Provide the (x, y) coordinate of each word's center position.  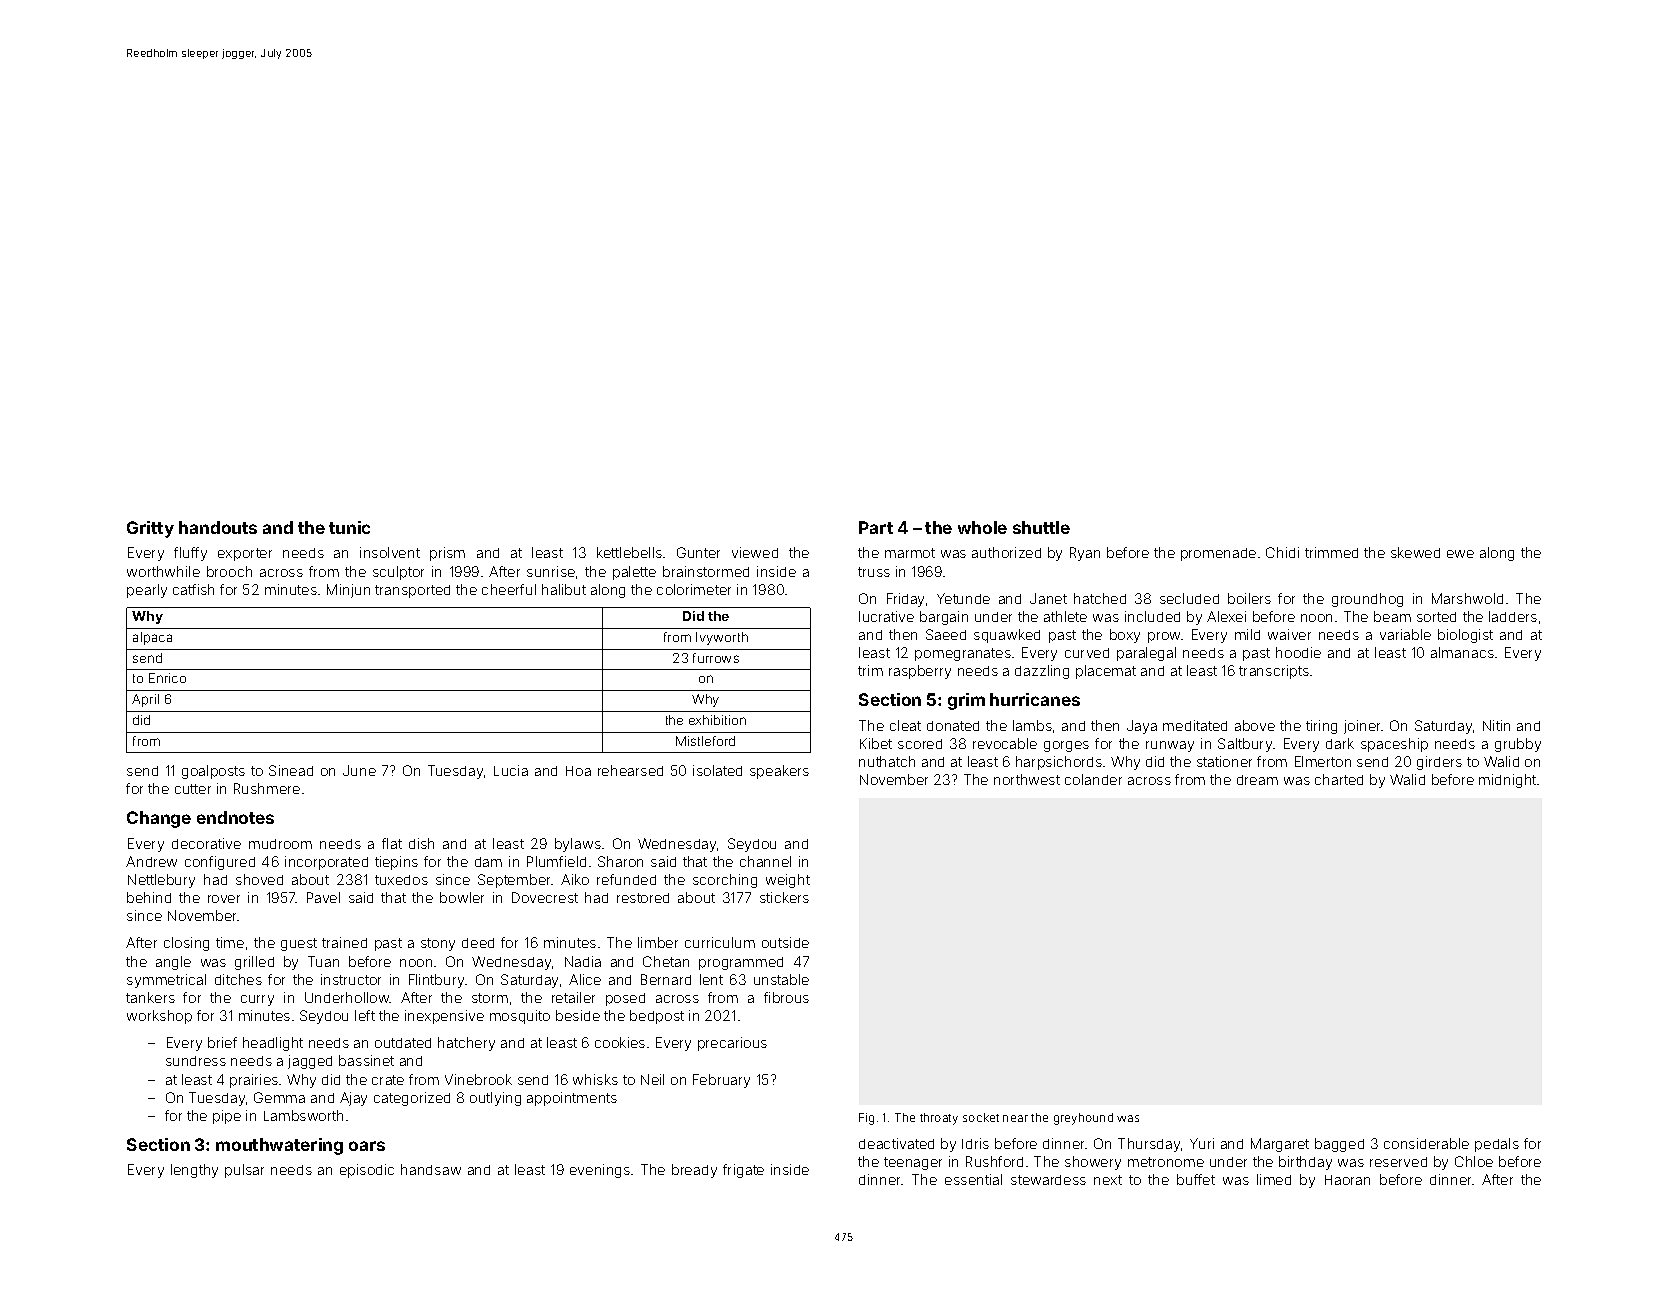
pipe (227, 1117)
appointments (572, 1099)
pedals (1497, 1145)
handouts (218, 527)
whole (982, 527)
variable (1405, 634)
